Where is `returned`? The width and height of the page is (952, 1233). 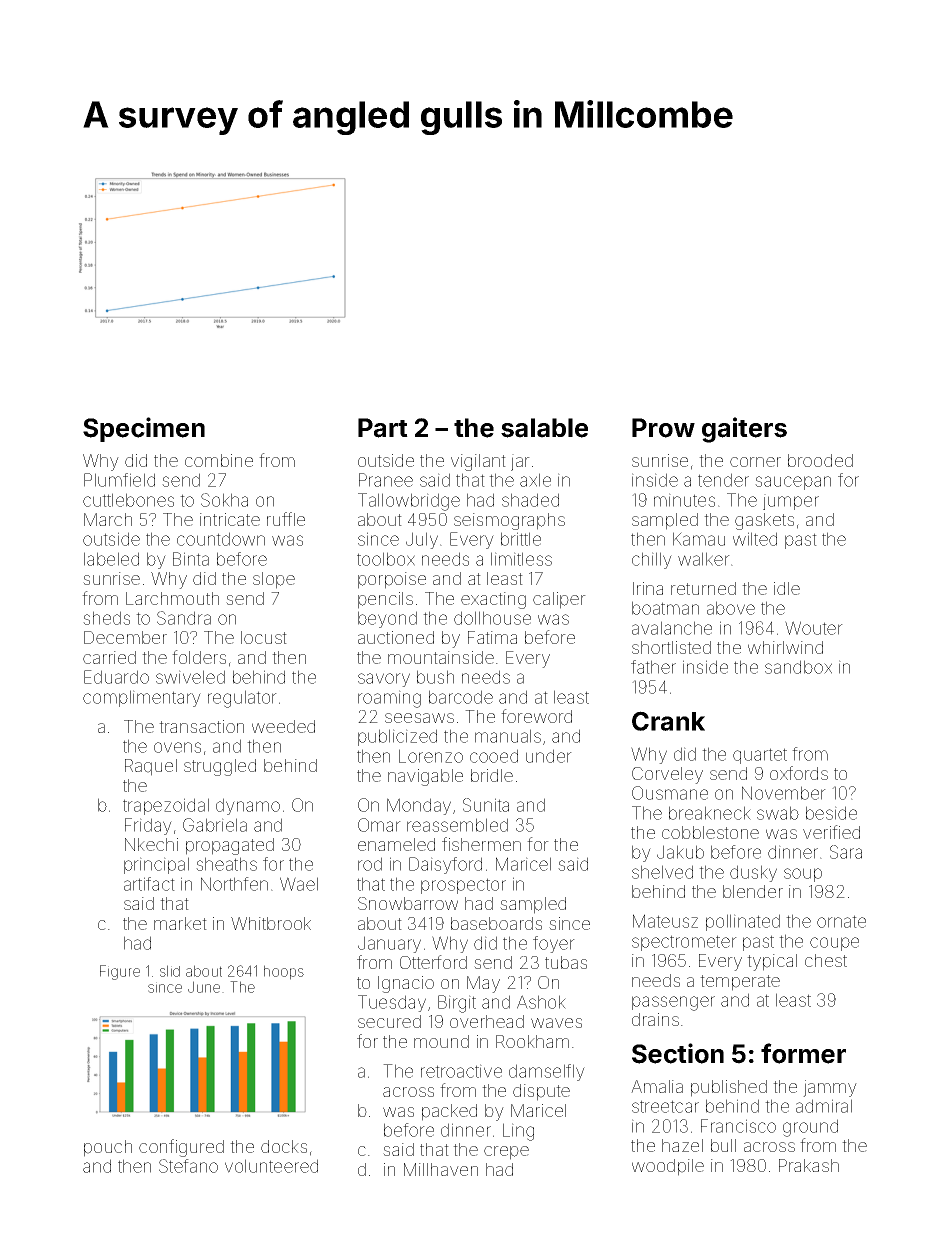
returned is located at coordinates (703, 588).
